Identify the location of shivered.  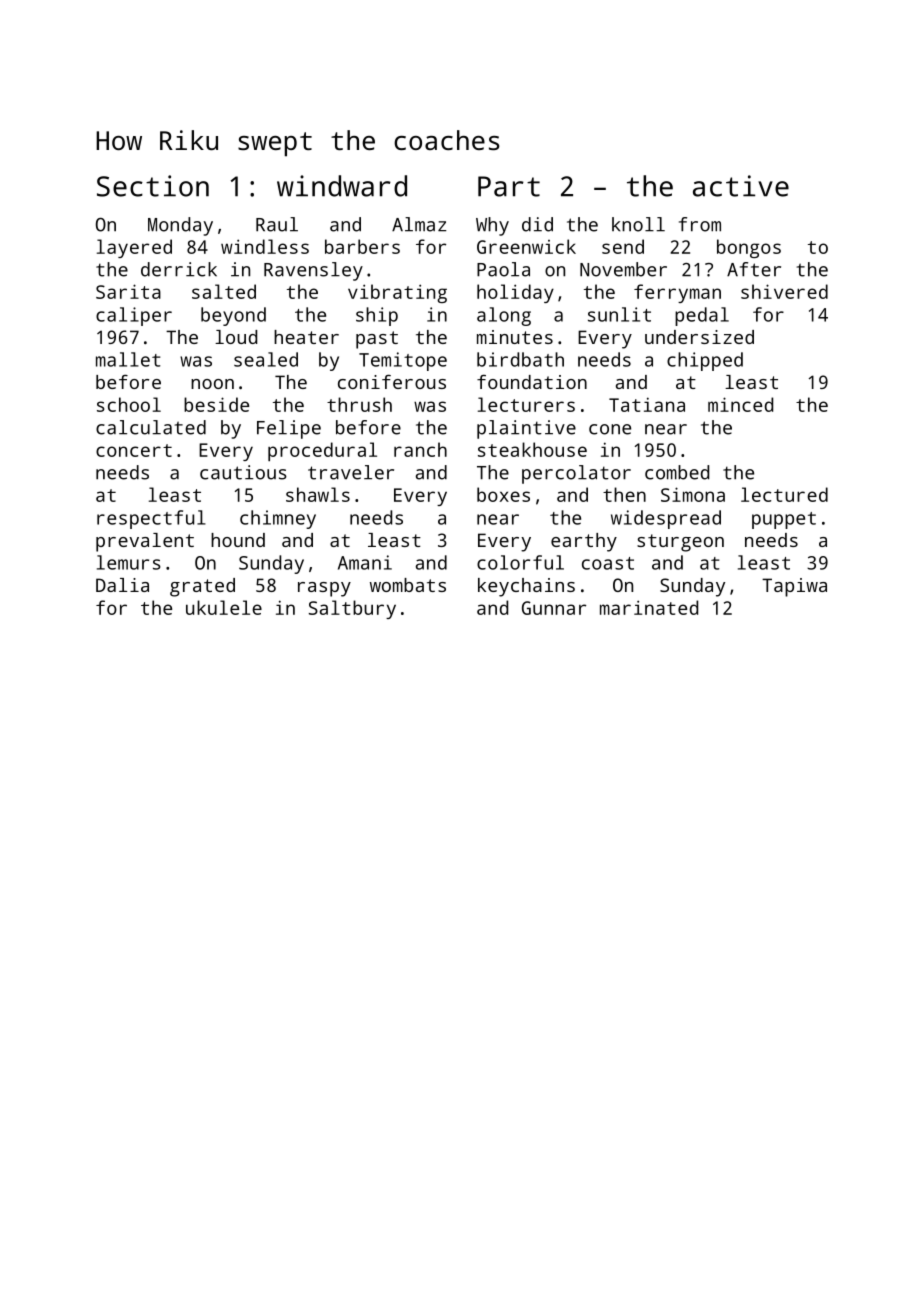
(784, 291).
